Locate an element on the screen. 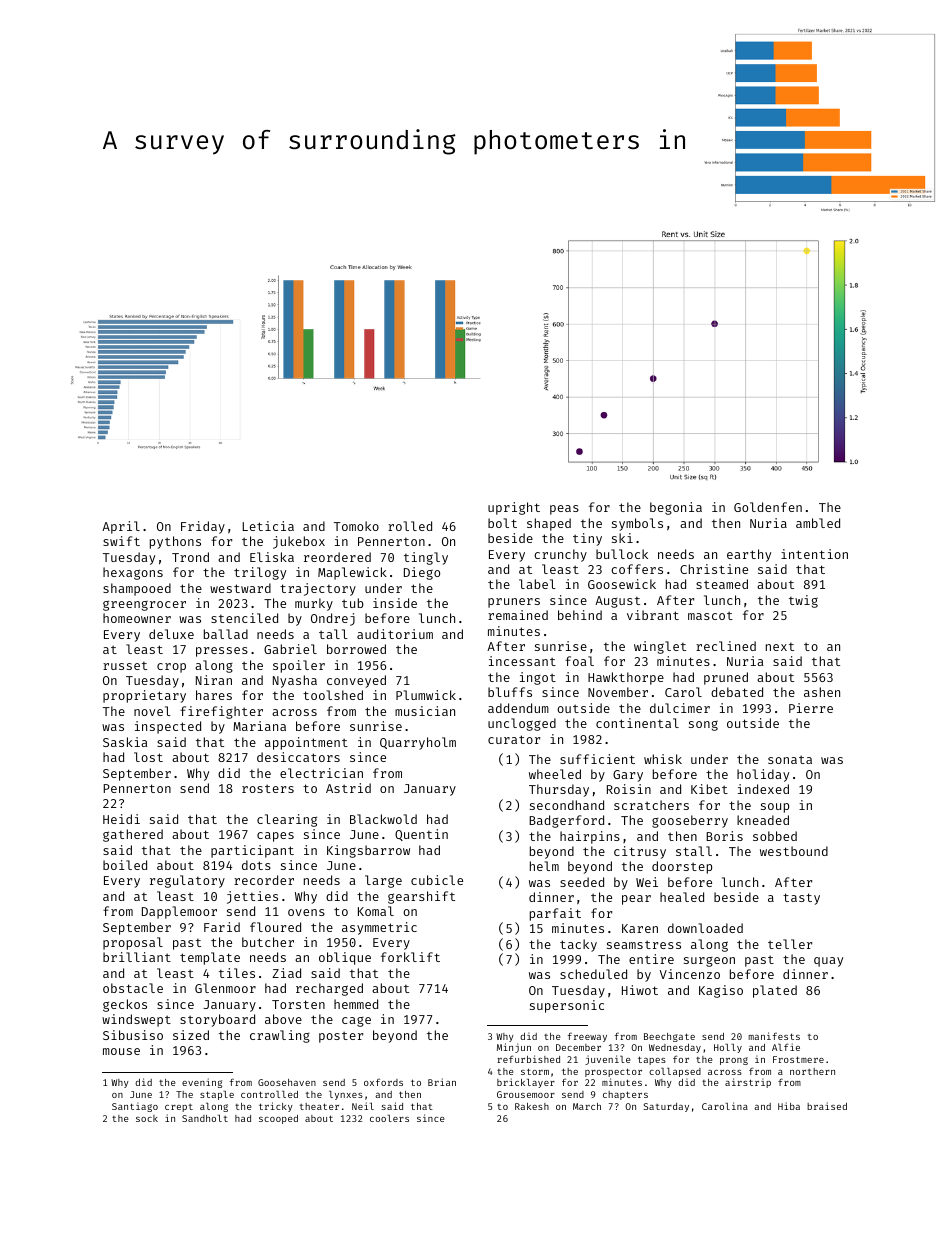 Image resolution: width=952 pixels, height=1233 pixels. Tomoko is located at coordinates (356, 526).
